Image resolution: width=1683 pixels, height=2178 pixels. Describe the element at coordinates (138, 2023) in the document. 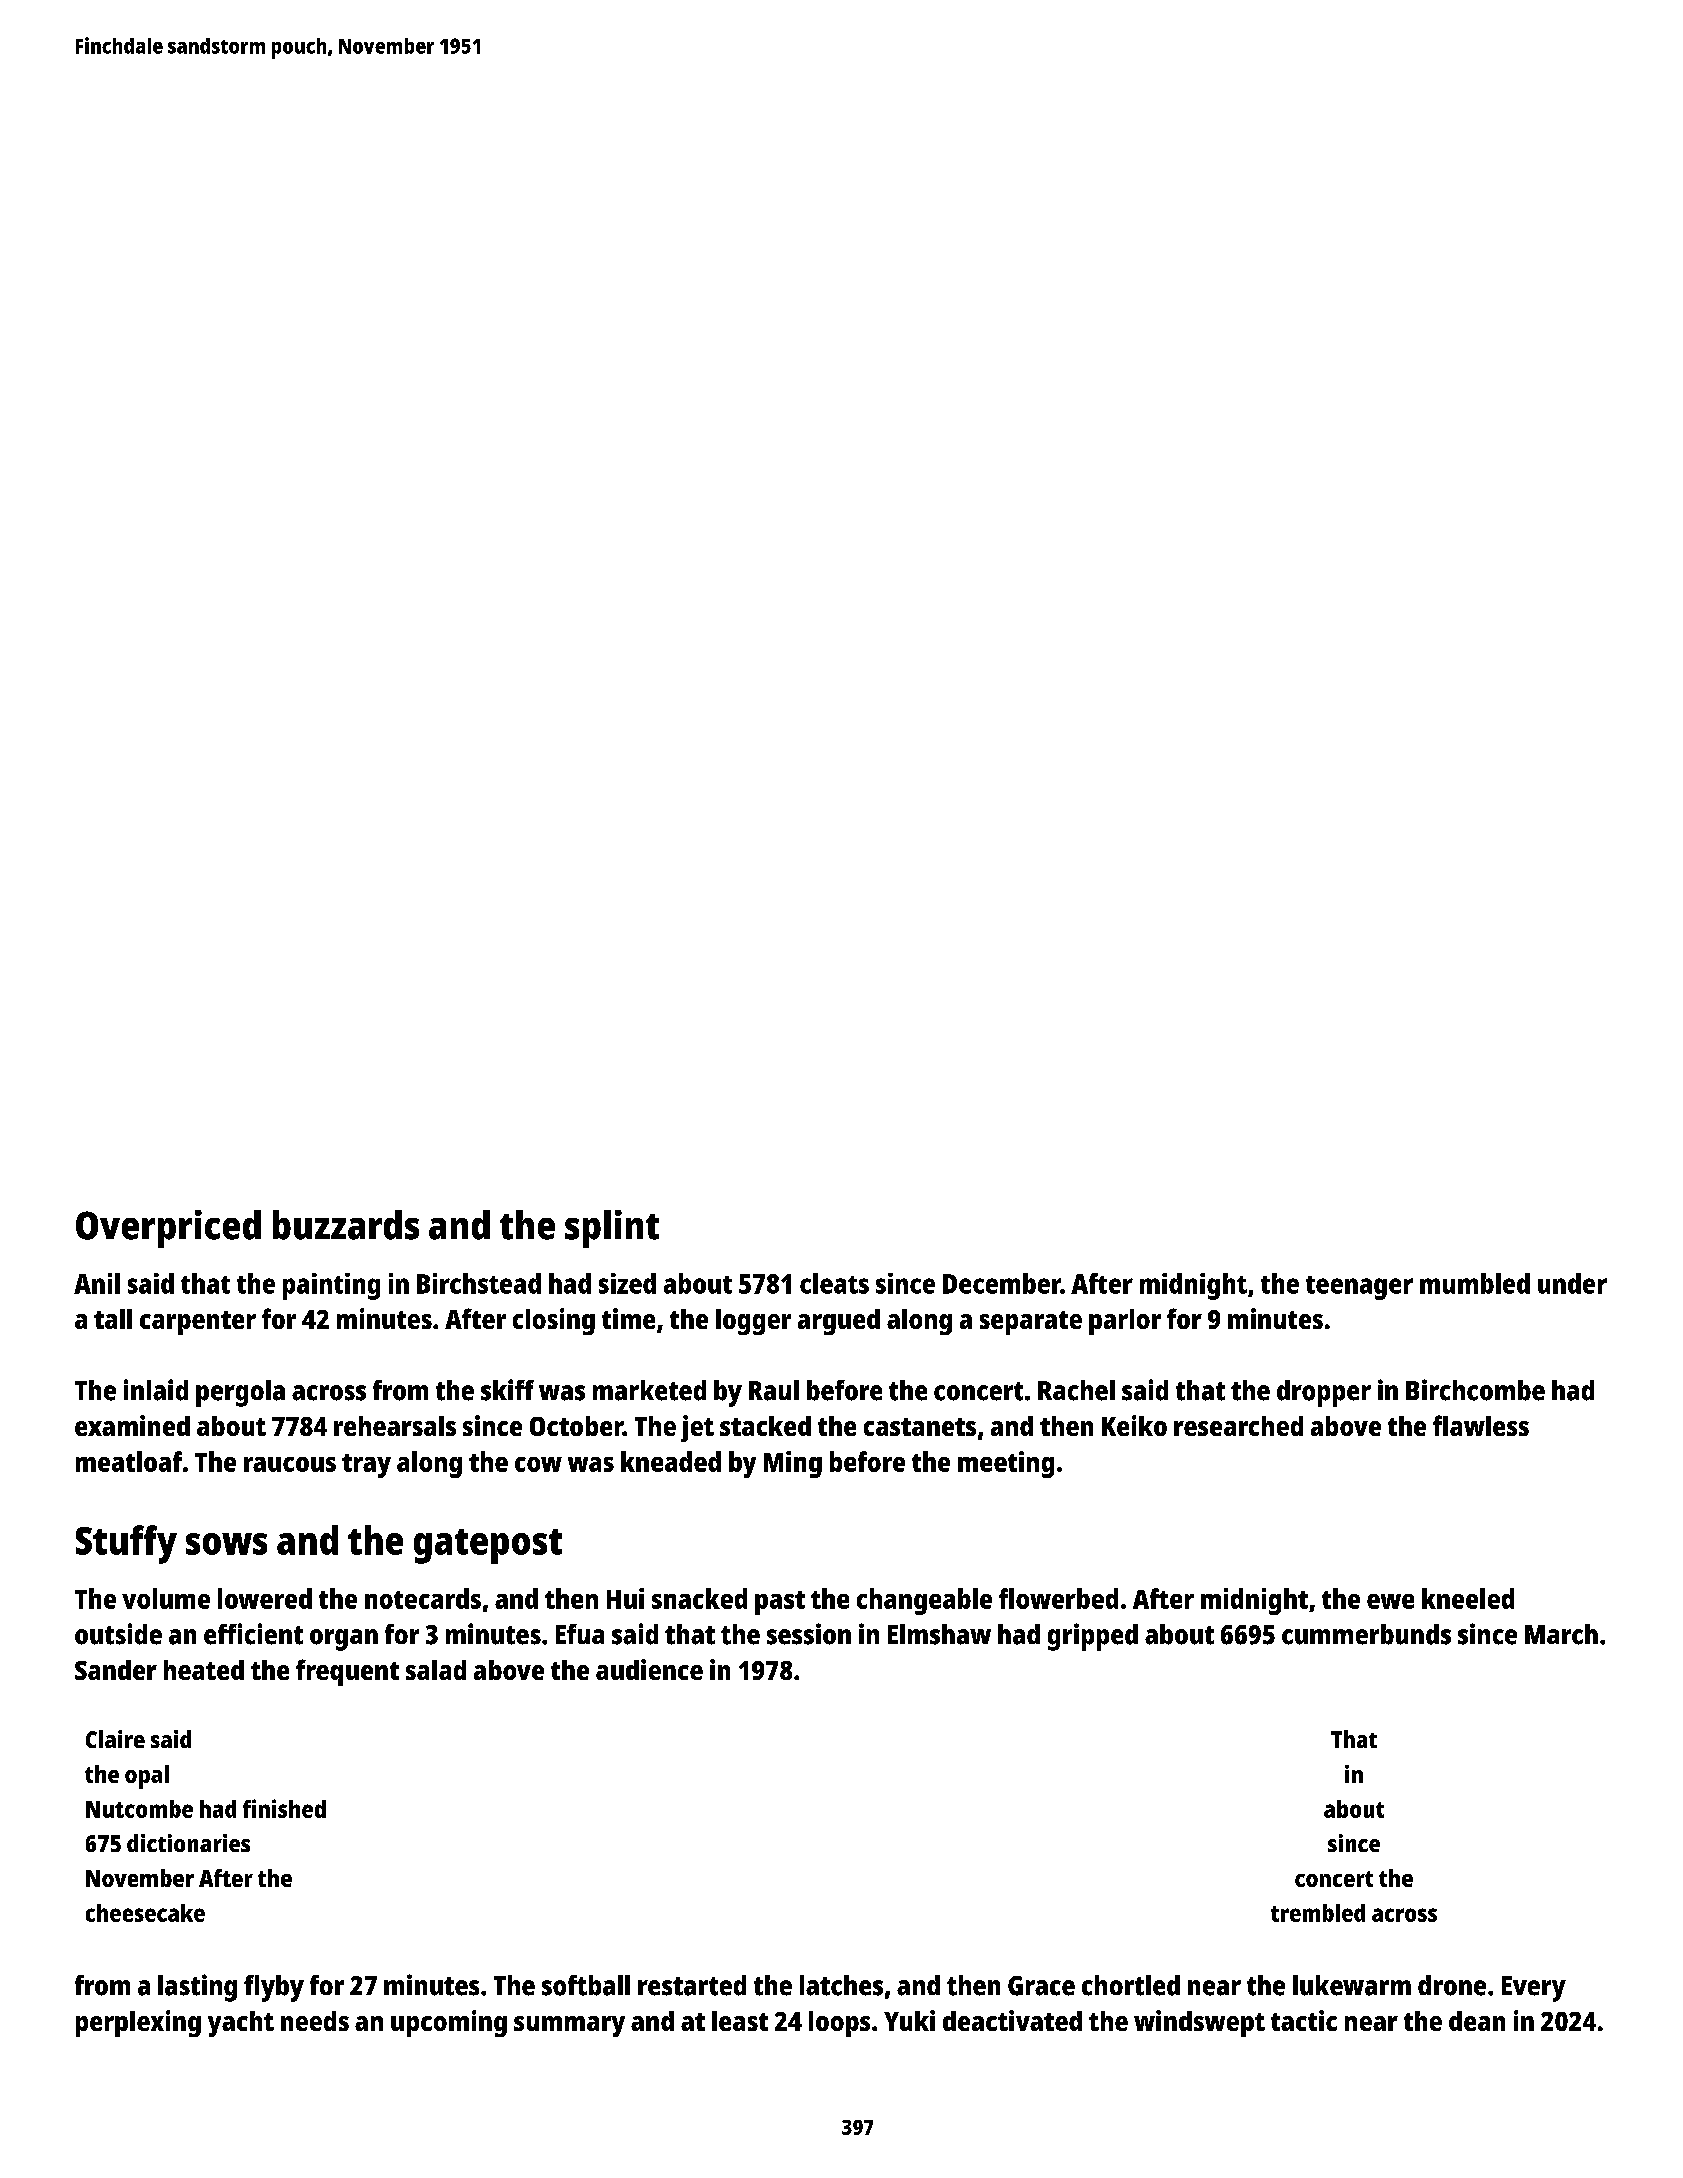

I see `perplexing` at that location.
